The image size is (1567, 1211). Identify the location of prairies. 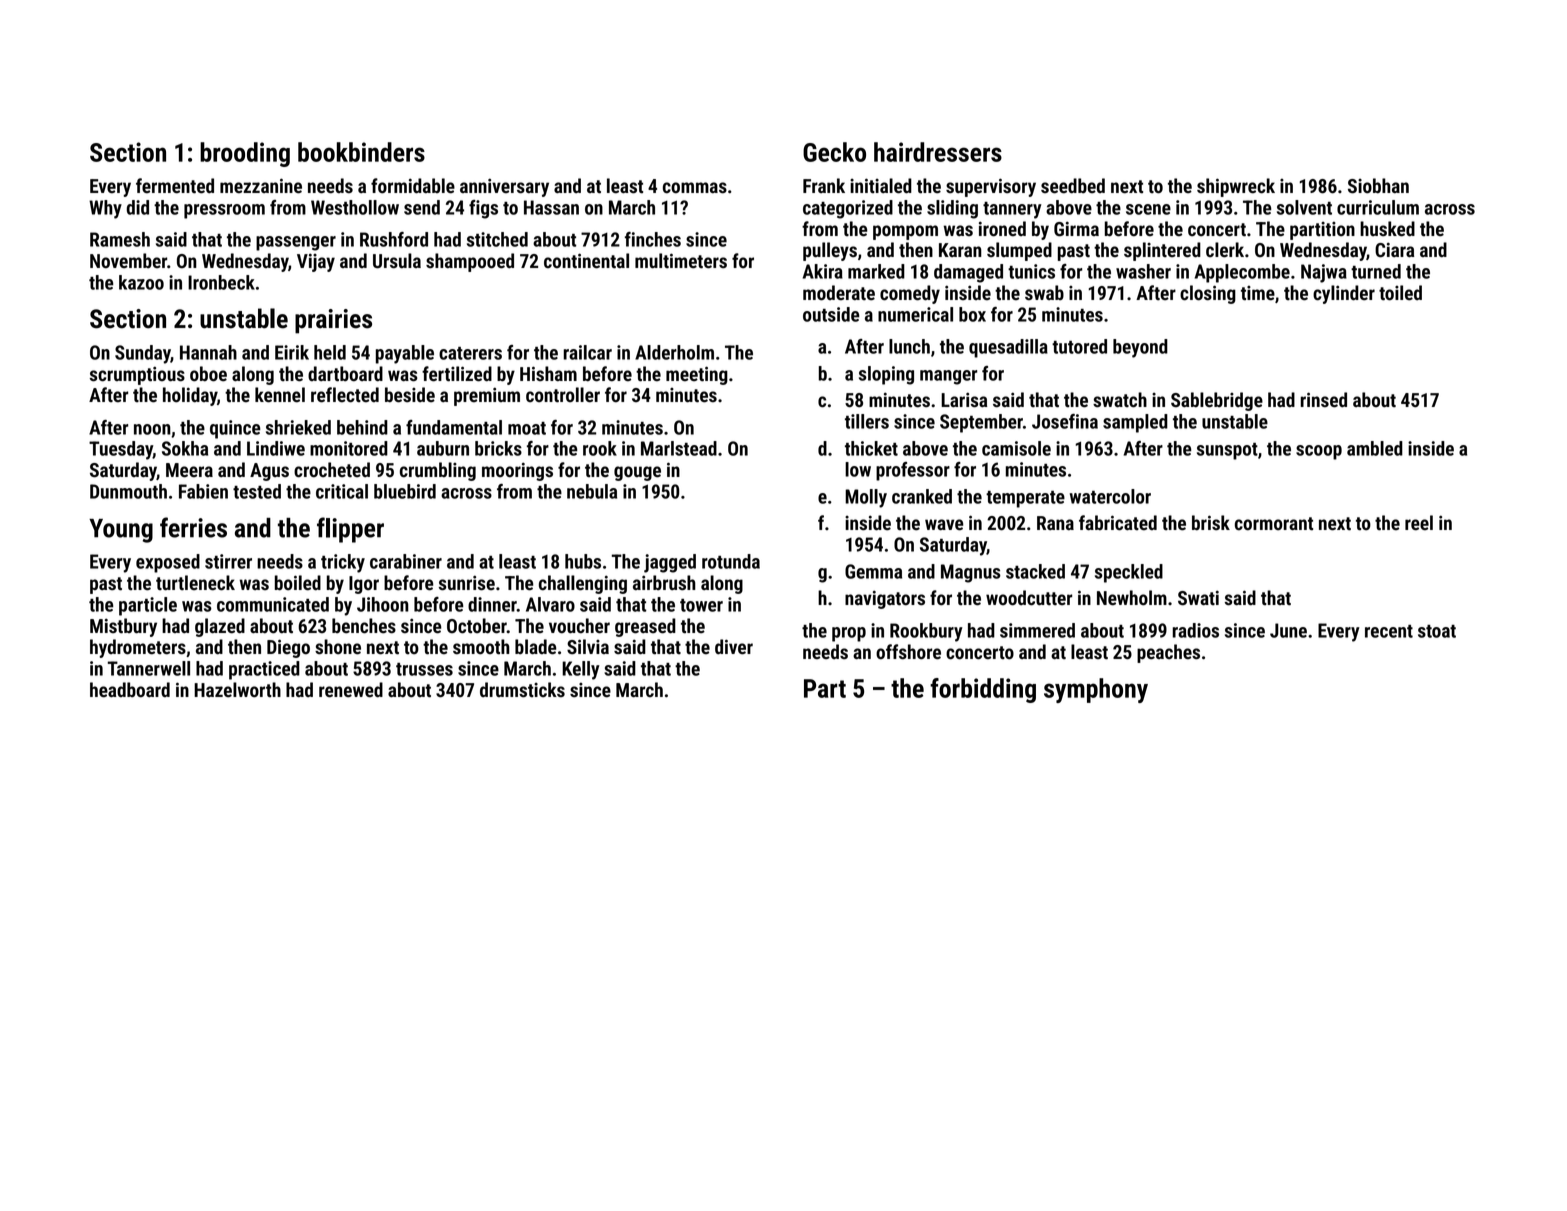
(333, 321).
